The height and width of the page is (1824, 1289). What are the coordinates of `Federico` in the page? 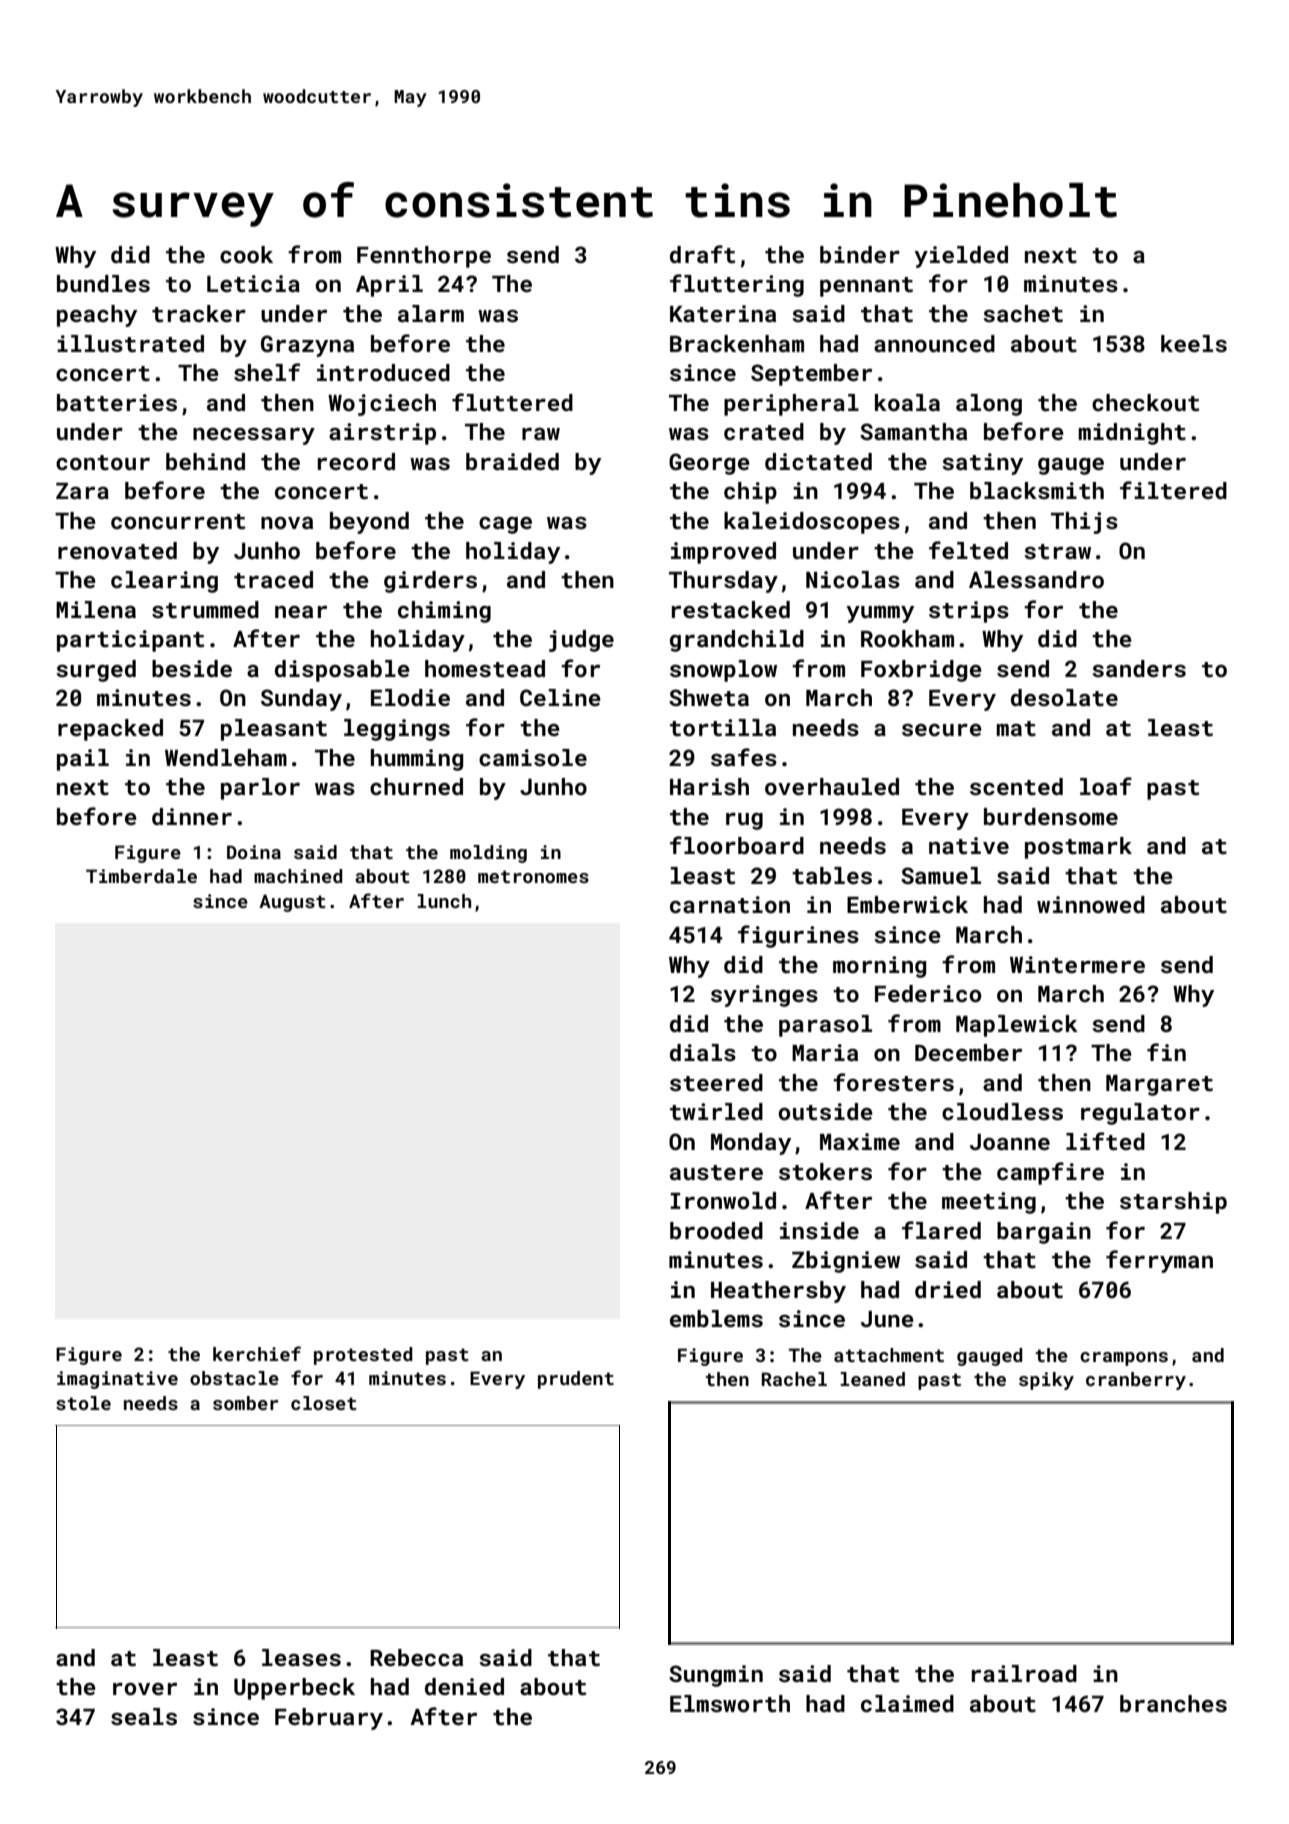 It's located at (928, 993).
